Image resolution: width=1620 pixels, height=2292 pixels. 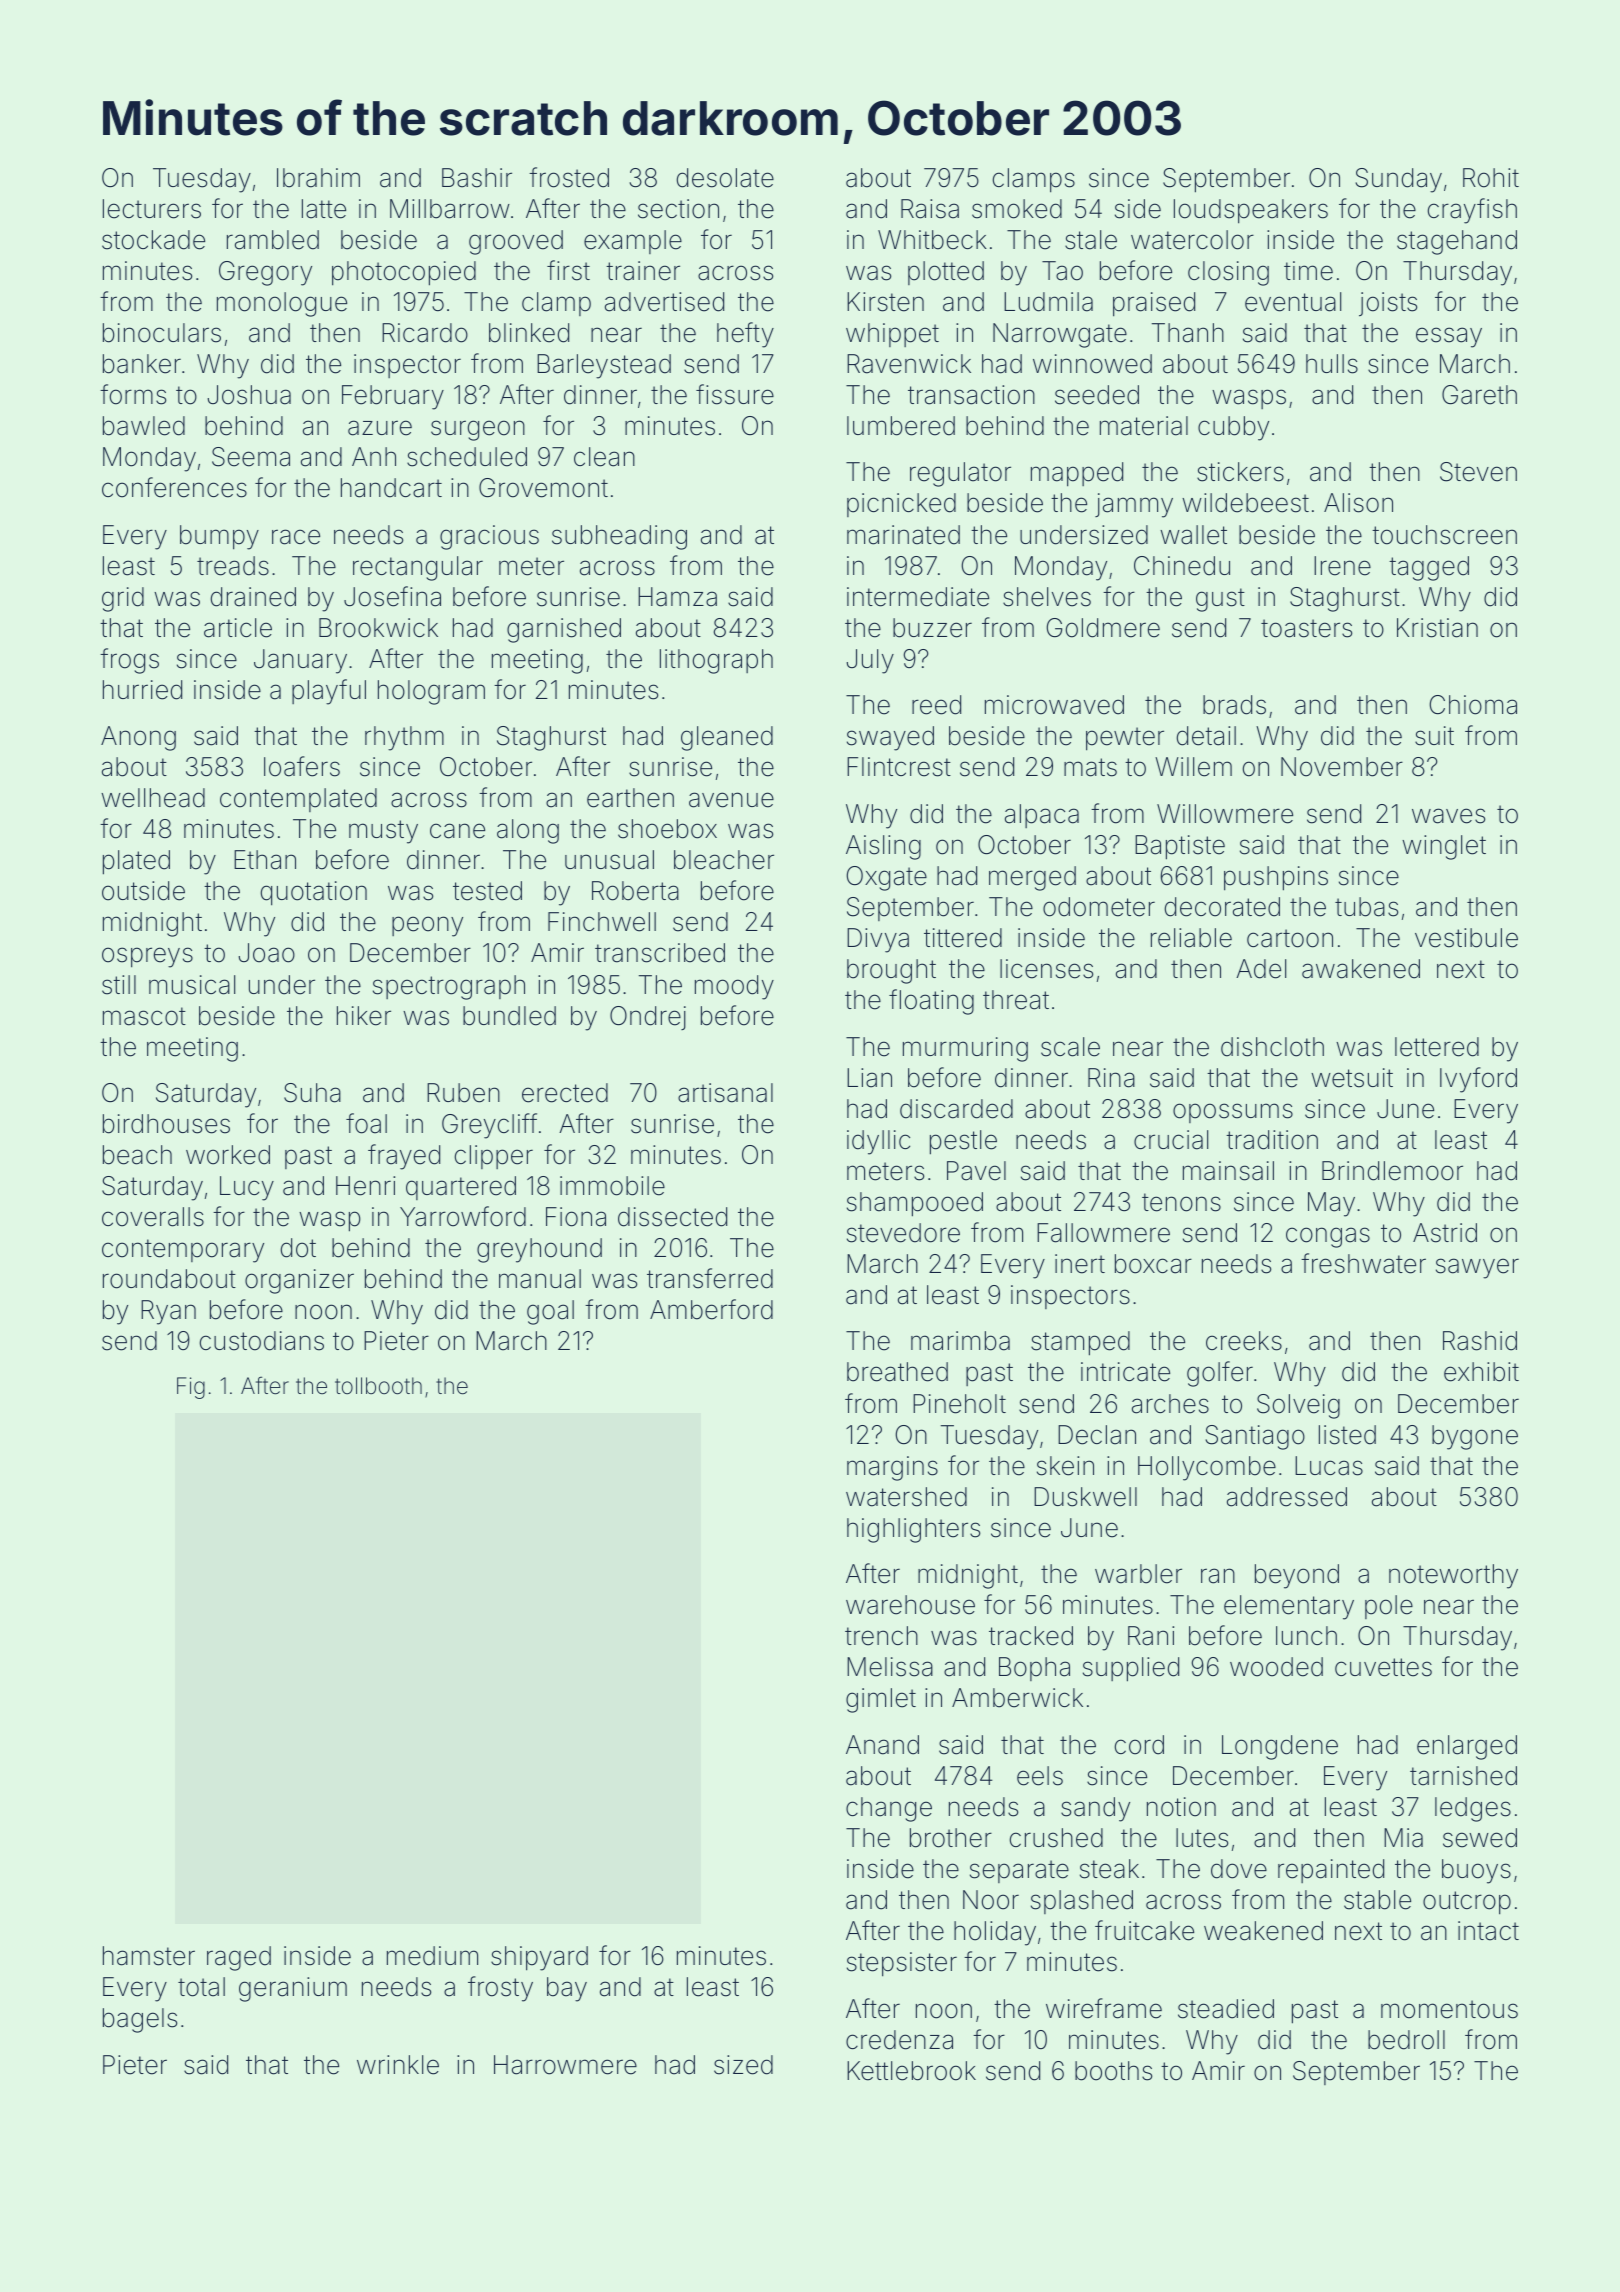 What do you see at coordinates (153, 240) in the screenshot?
I see `stockade` at bounding box center [153, 240].
